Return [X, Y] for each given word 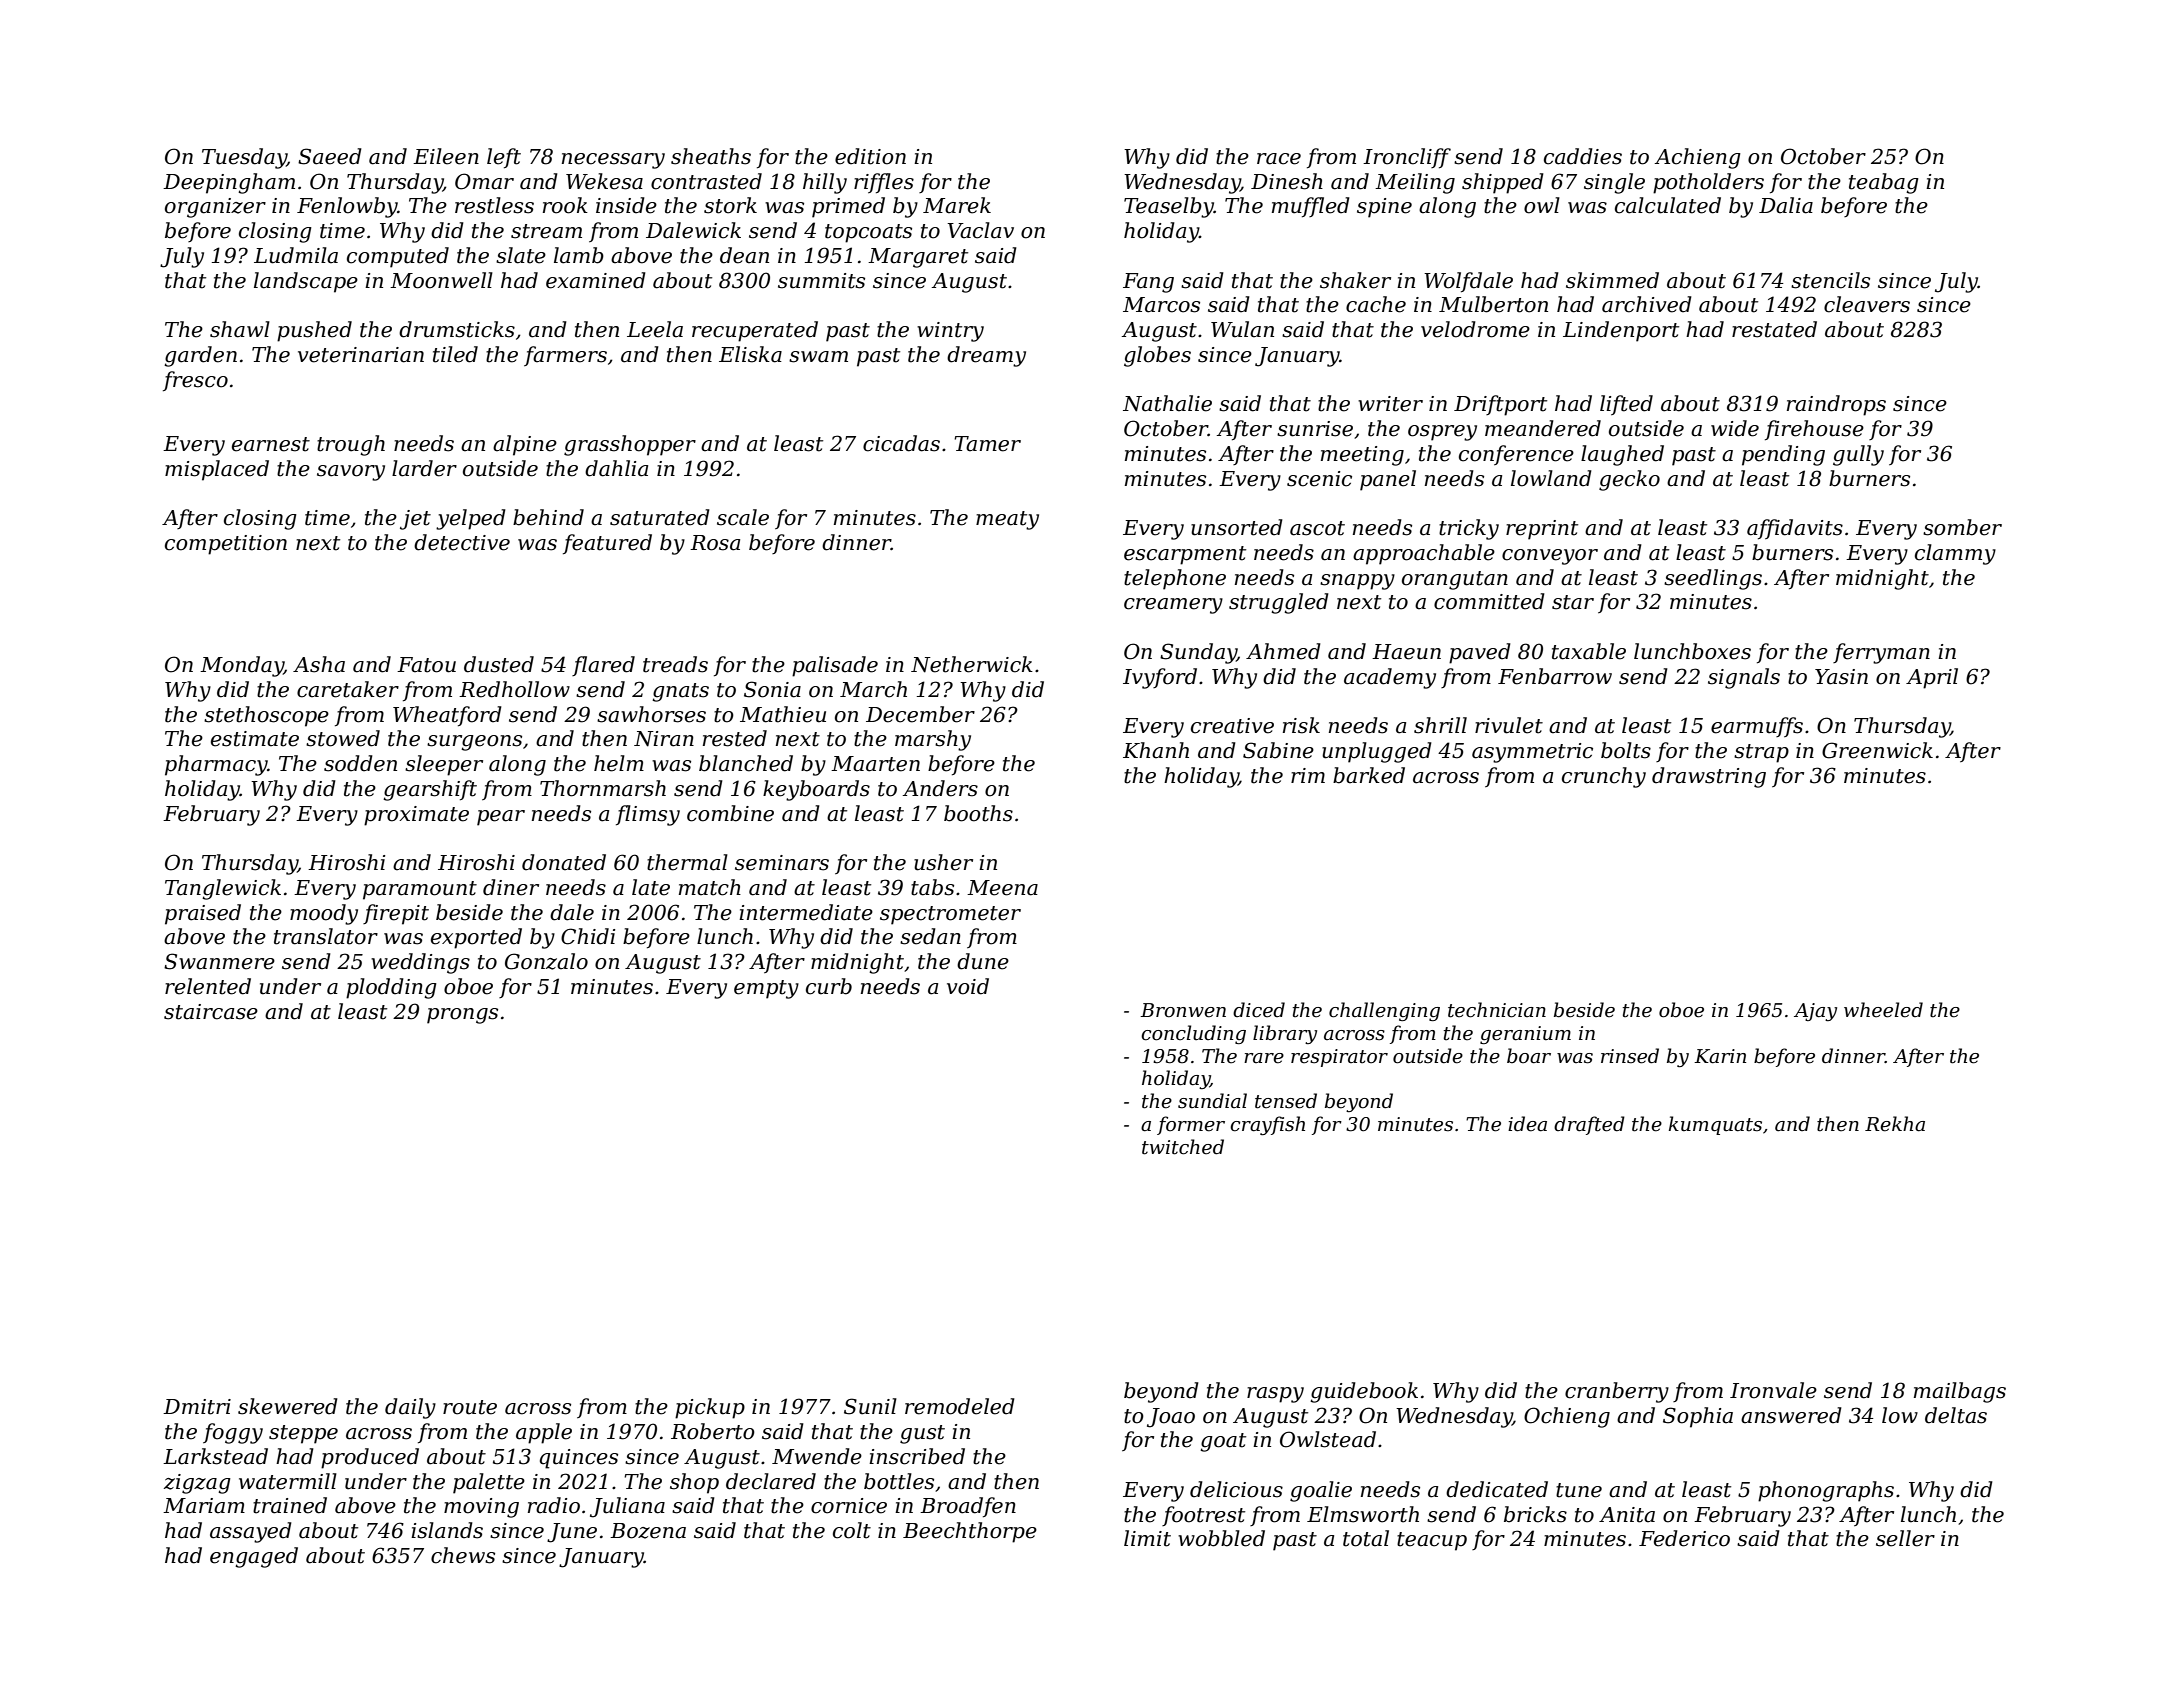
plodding [391, 988]
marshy [933, 740]
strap [1761, 753]
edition [870, 156]
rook [565, 205]
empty [766, 989]
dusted [499, 664]
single [1614, 183]
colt [852, 1530]
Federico [1684, 1538]
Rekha [1895, 1124]
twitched [1183, 1147]
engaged [254, 1557]
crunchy [1604, 777]
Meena [1002, 888]
